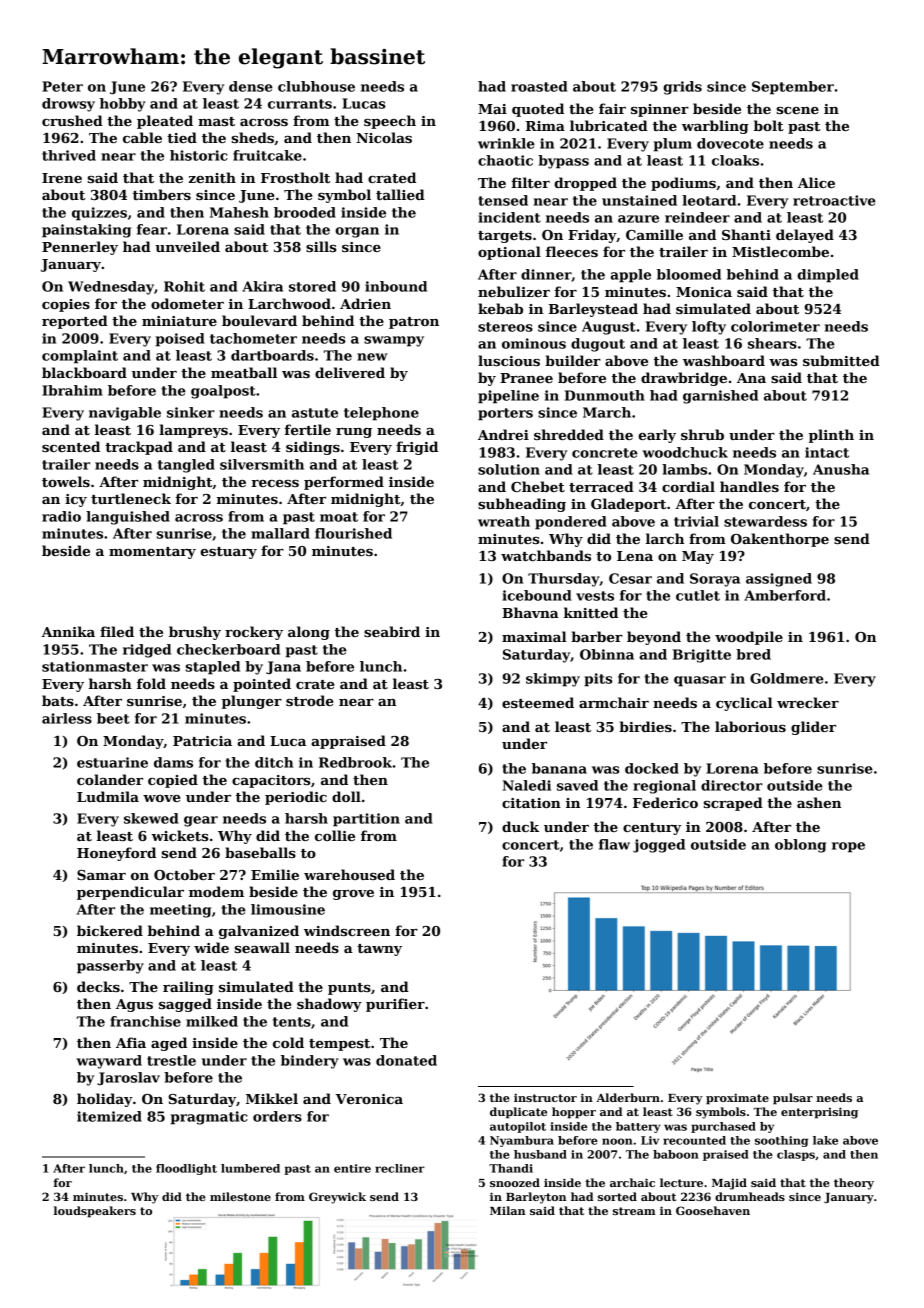  I want to click on cold, so click(288, 1042).
